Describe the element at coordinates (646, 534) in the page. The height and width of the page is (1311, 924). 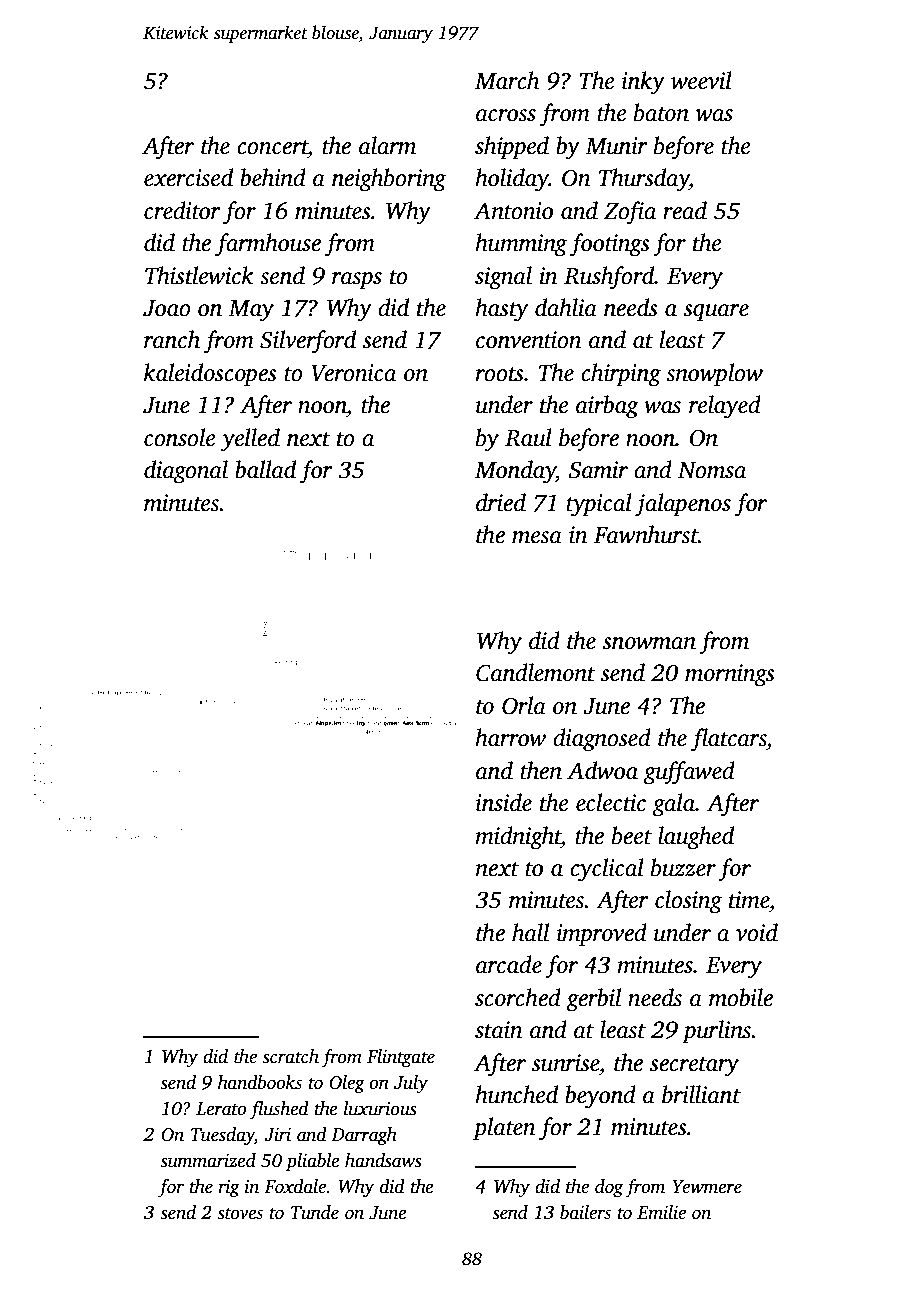
I see `Fawnhurst` at that location.
